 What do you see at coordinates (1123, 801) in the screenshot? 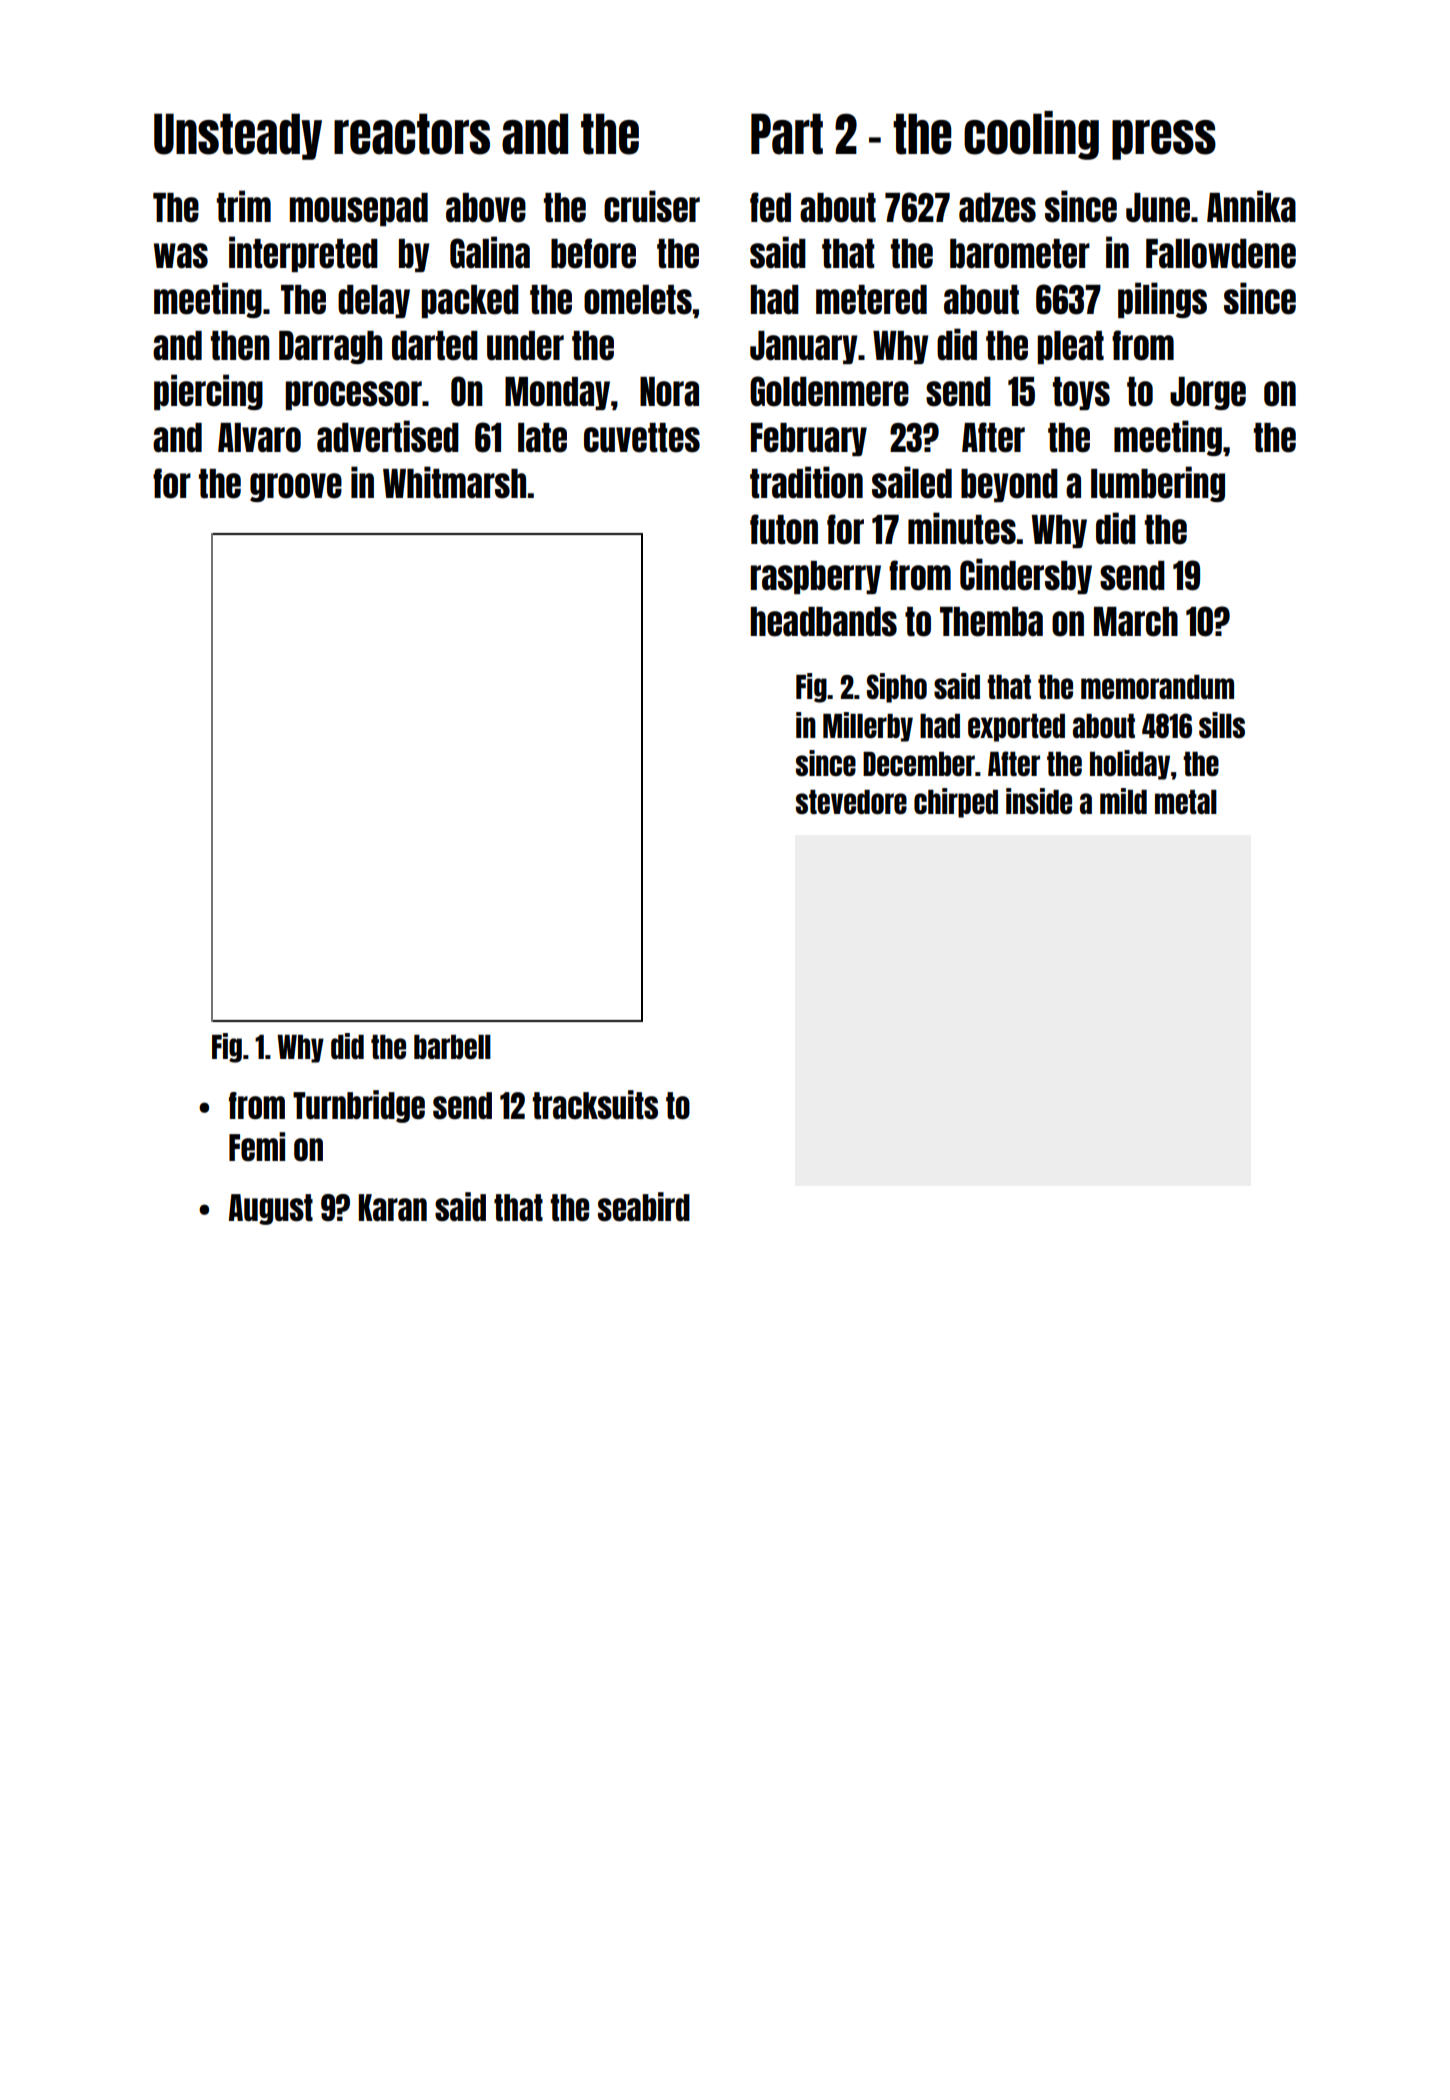
I see `mild` at bounding box center [1123, 801].
